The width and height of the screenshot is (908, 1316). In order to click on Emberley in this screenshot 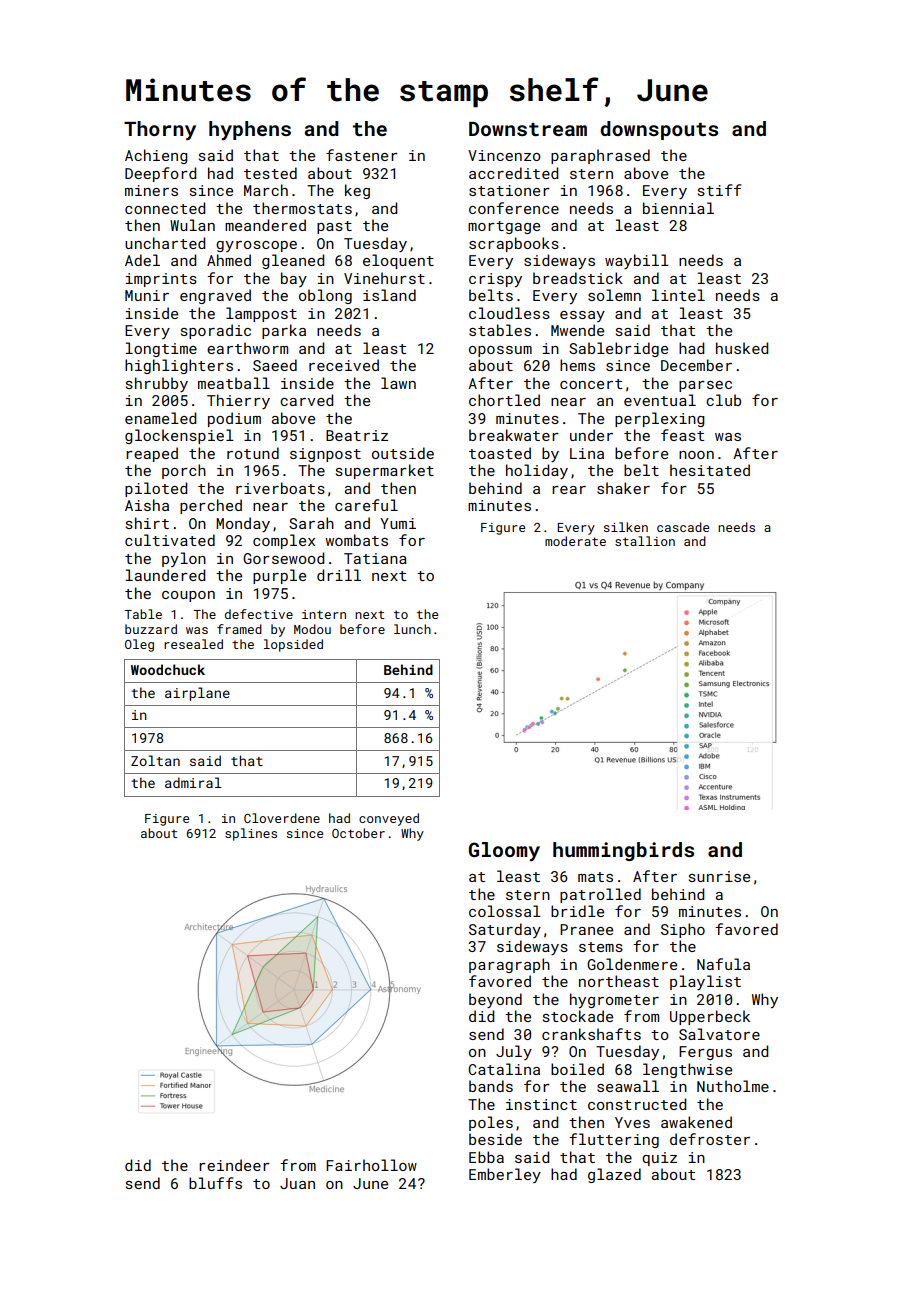, I will do `click(505, 1175)`.
